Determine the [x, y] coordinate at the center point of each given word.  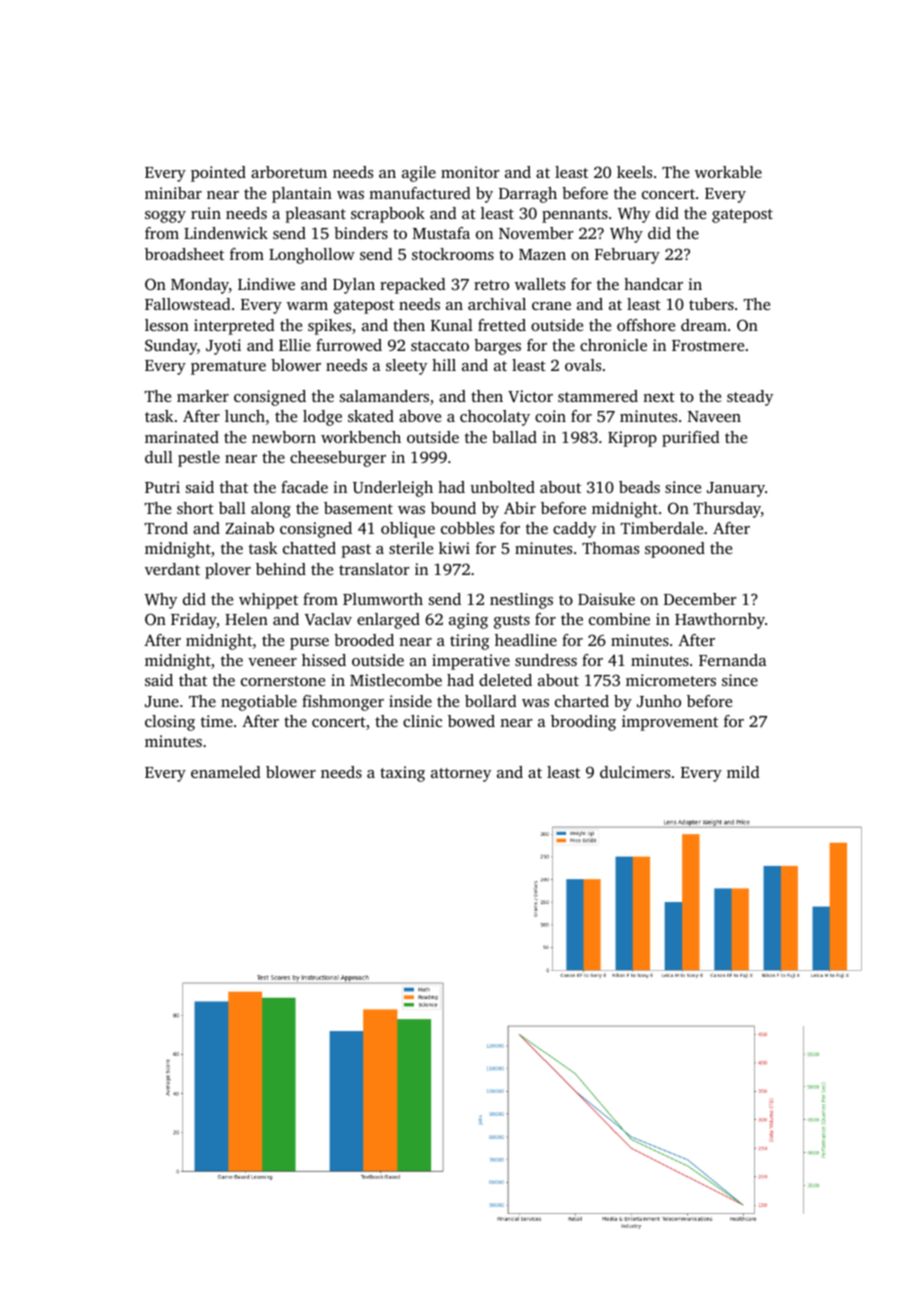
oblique [408, 530]
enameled [226, 772]
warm [307, 306]
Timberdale [662, 528]
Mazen [542, 254]
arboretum [289, 172]
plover [228, 571]
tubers [711, 304]
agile [419, 174]
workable [728, 172]
